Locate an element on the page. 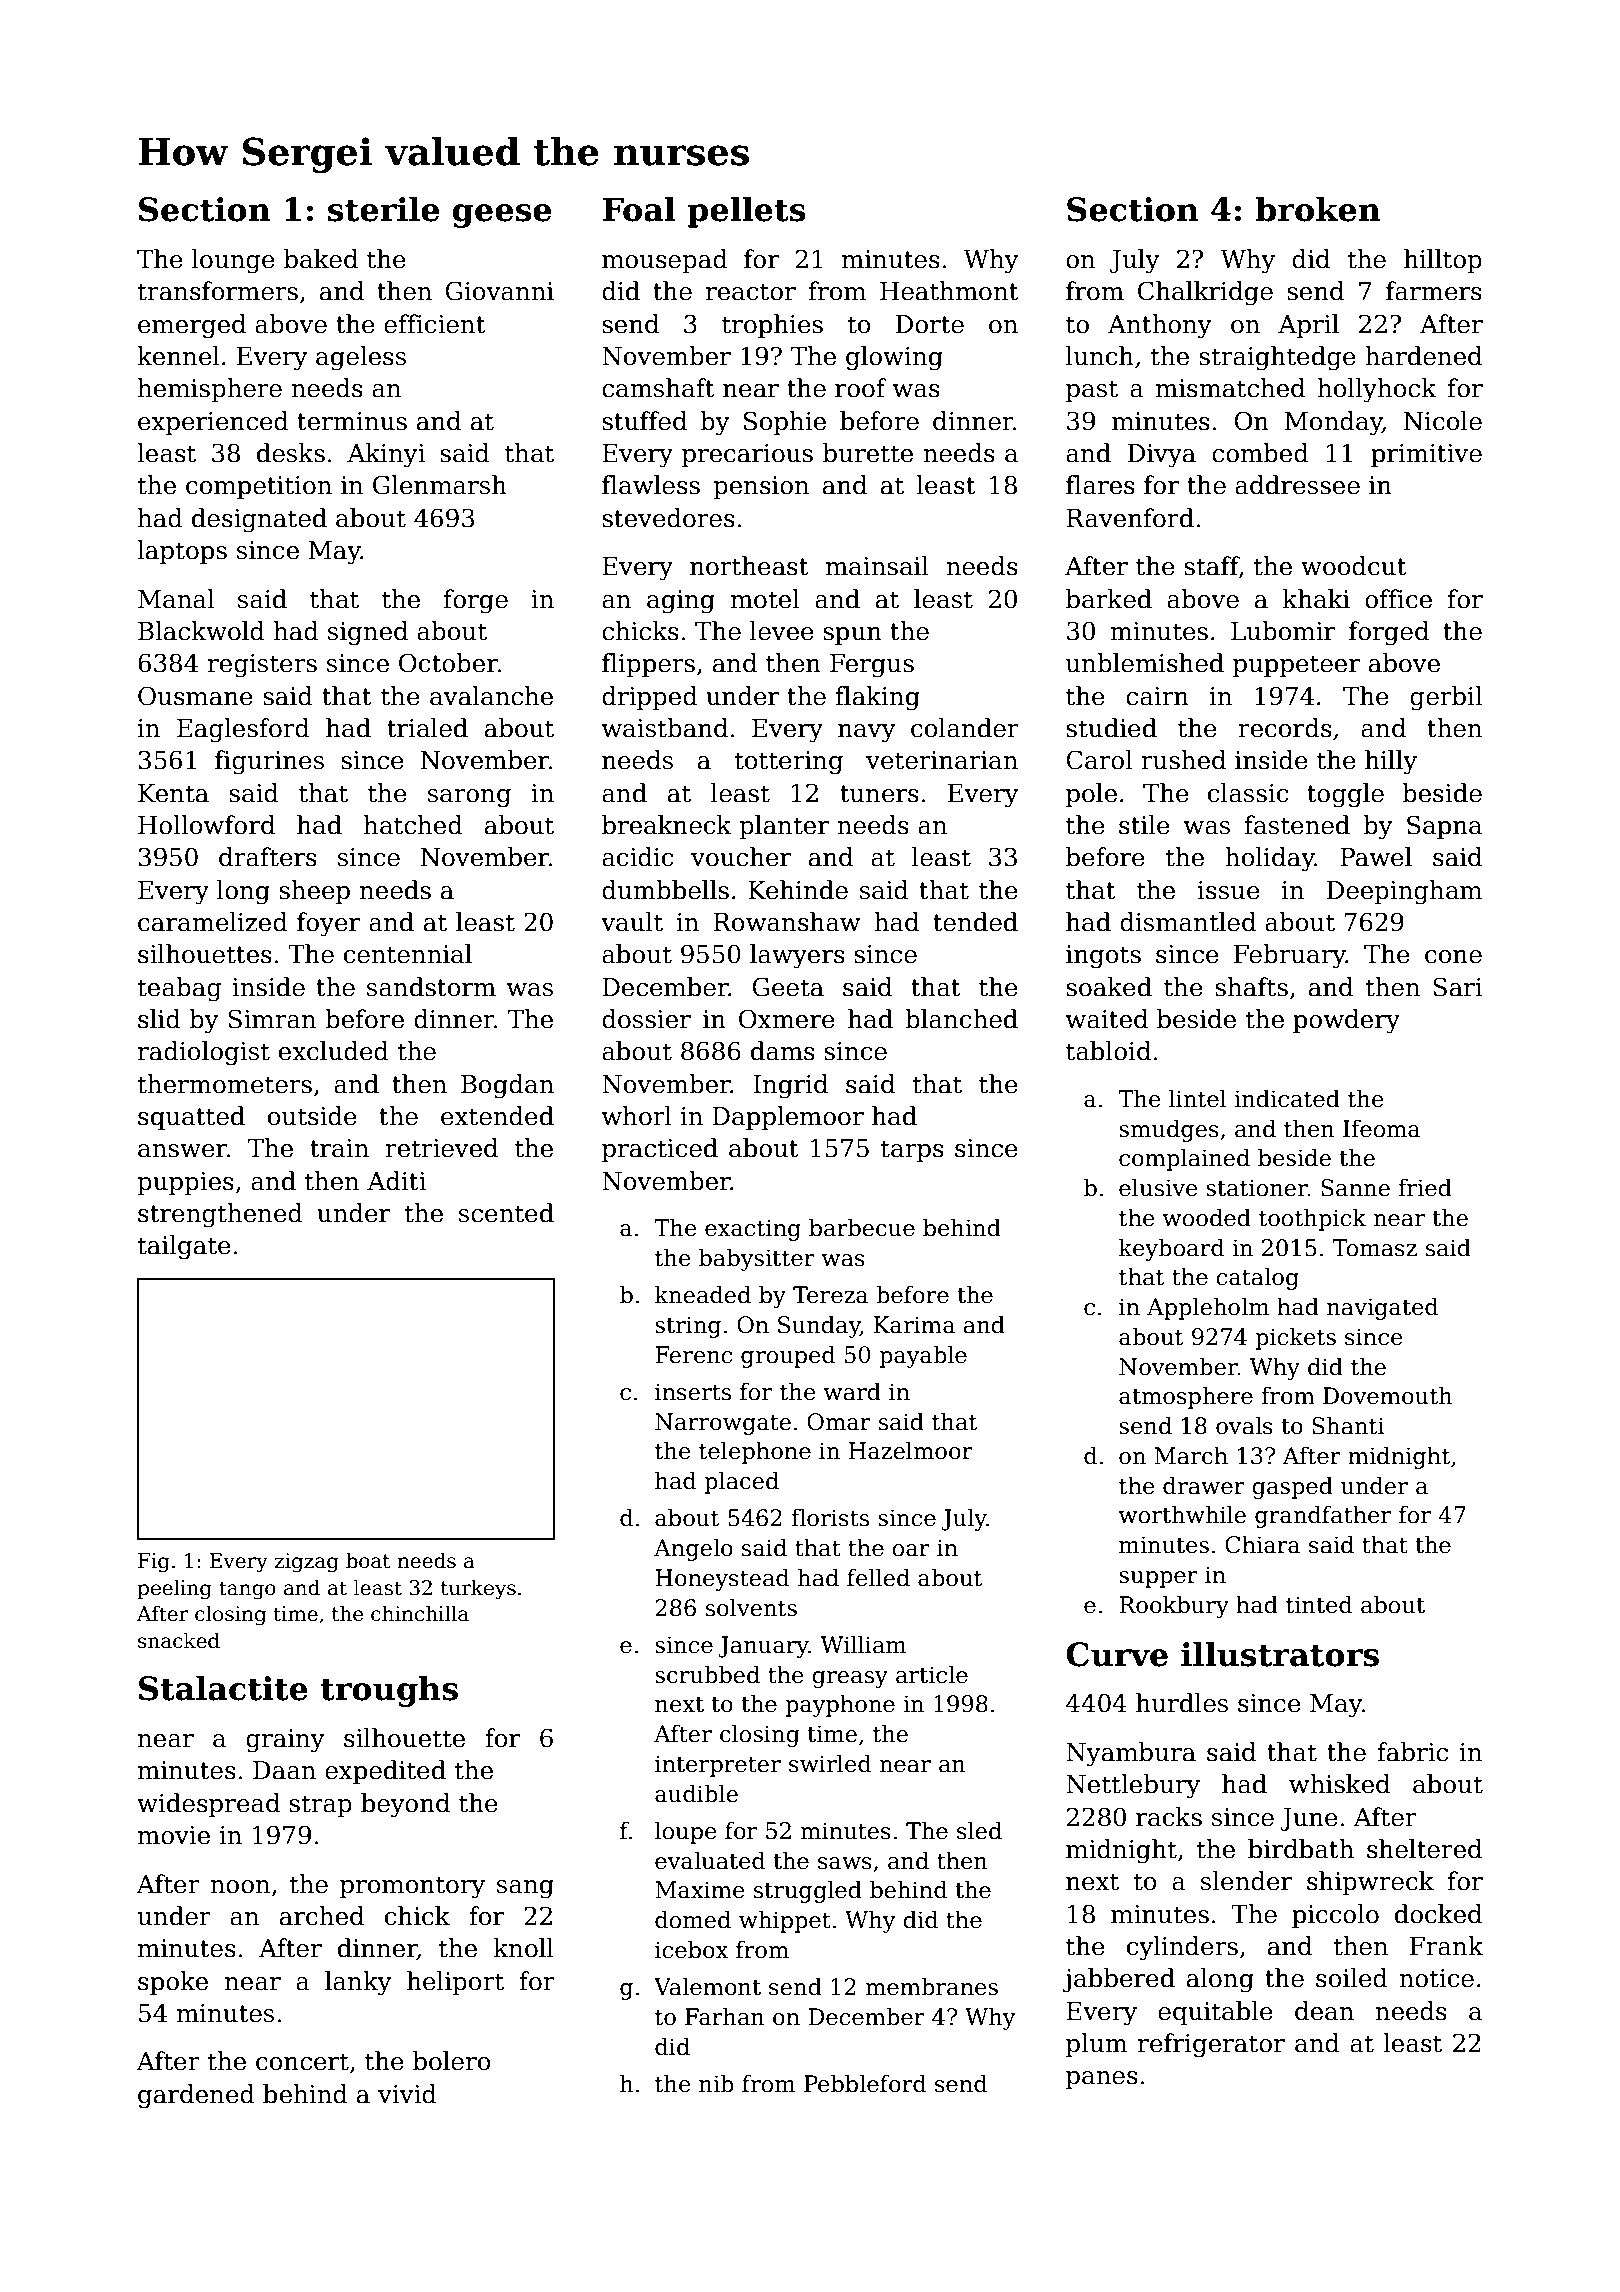 The image size is (1620, 2292). ward is located at coordinates (852, 1391).
